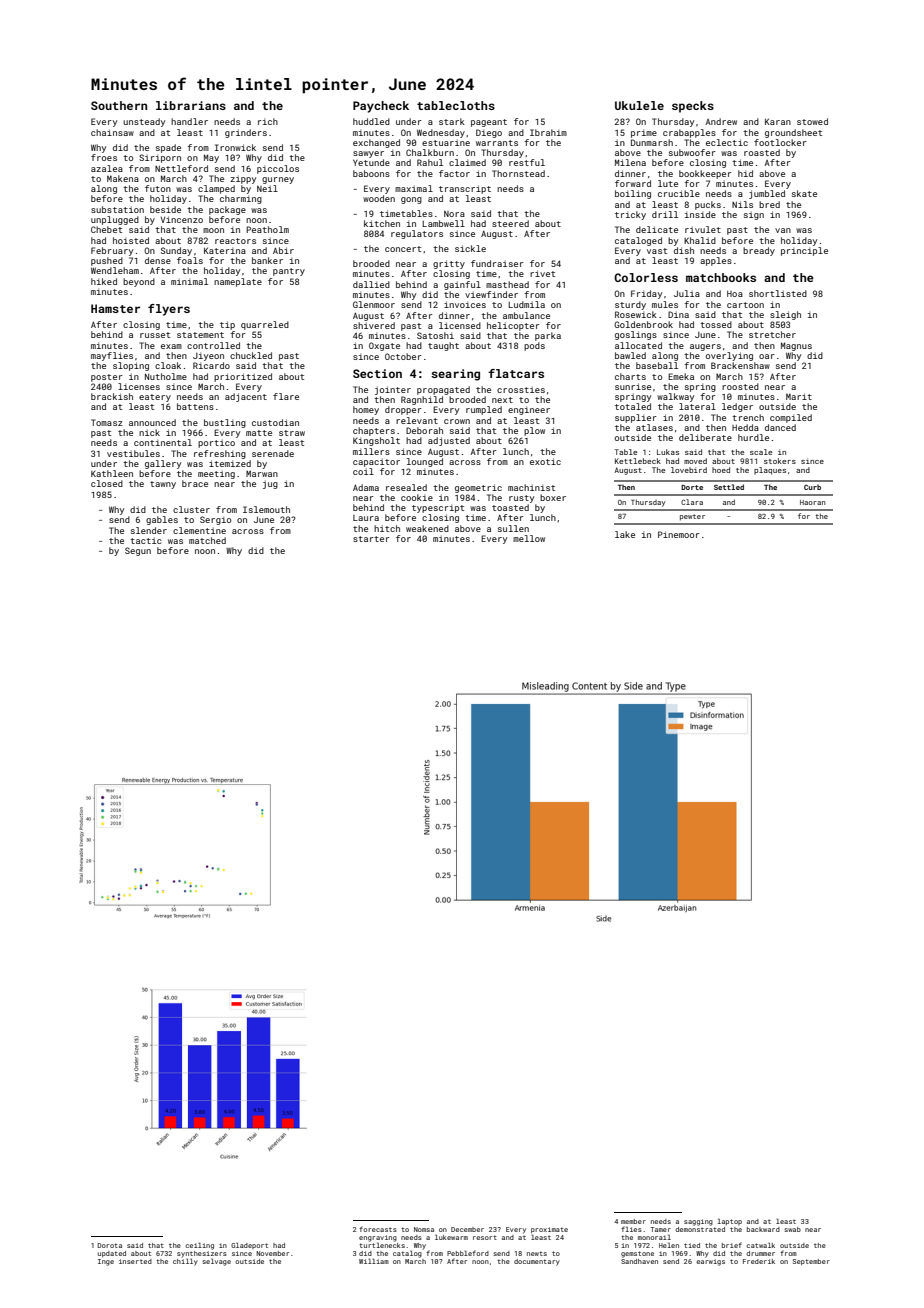  I want to click on rich, so click(268, 121).
